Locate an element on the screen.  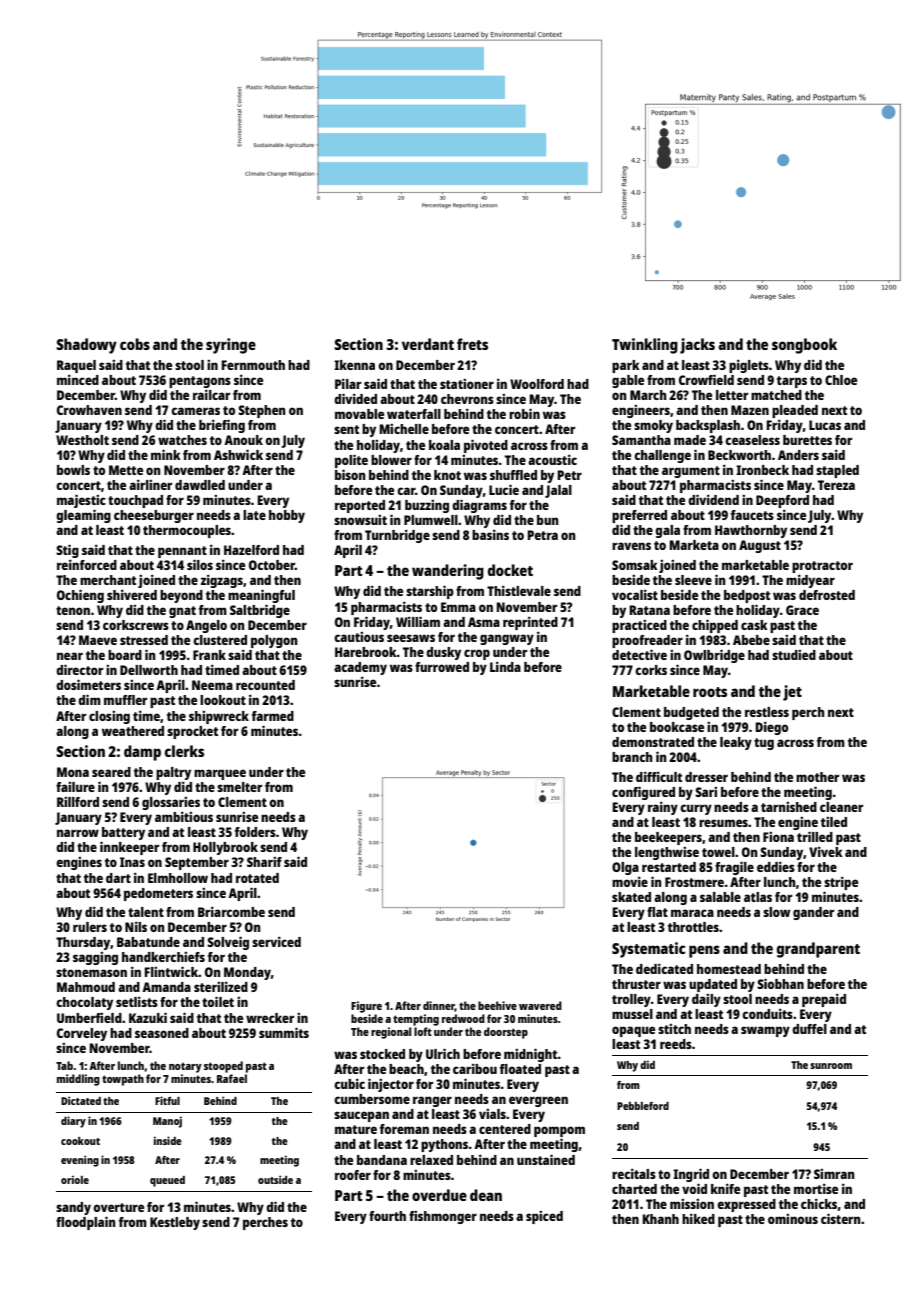
Diego is located at coordinates (771, 728).
